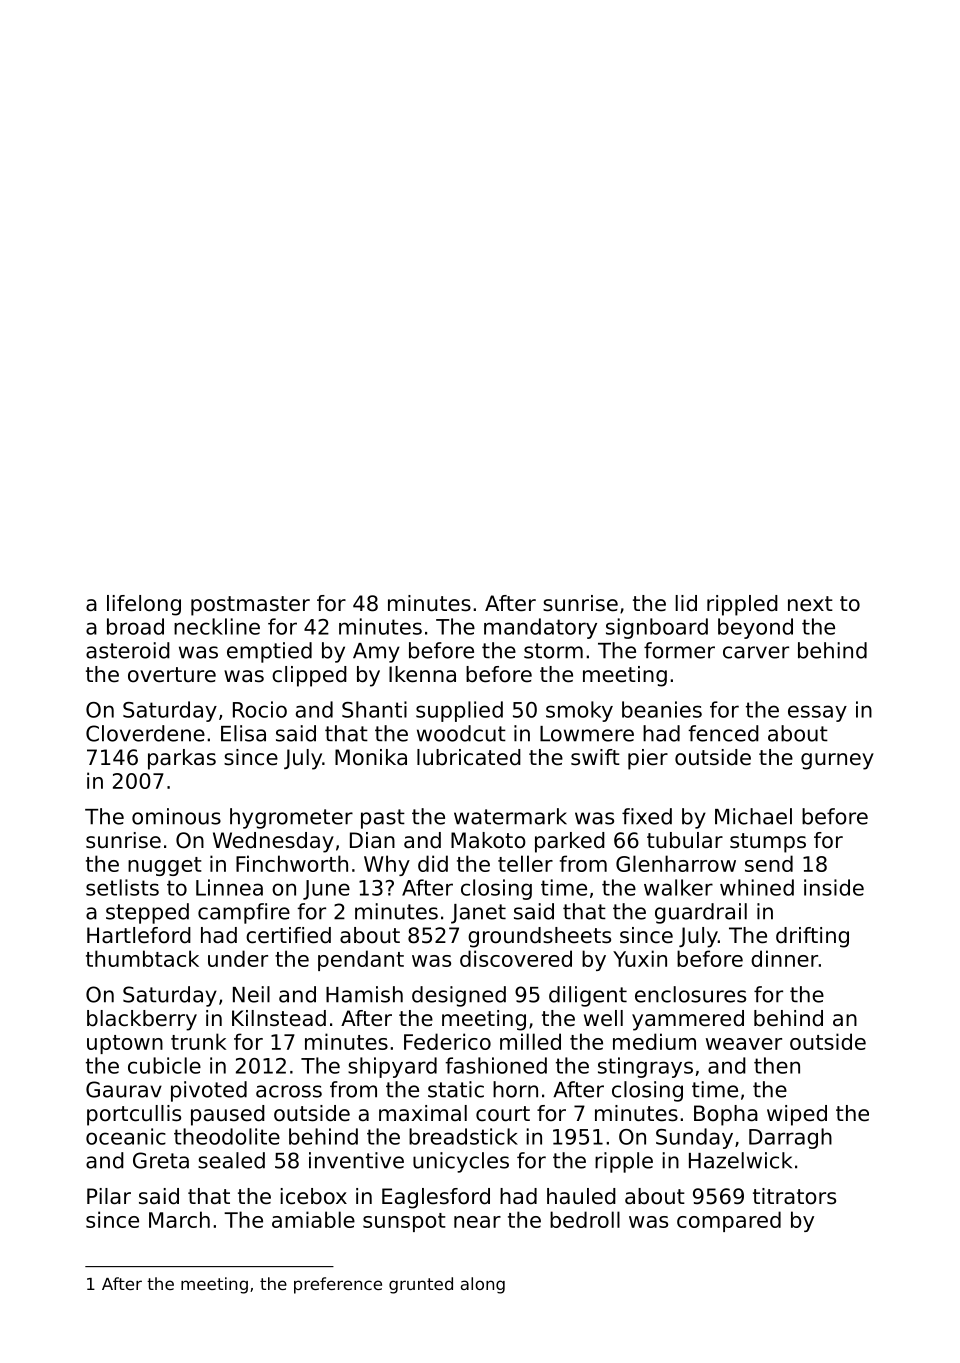 The image size is (960, 1363). Describe the element at coordinates (463, 1136) in the screenshot. I see `breadstick` at that location.
